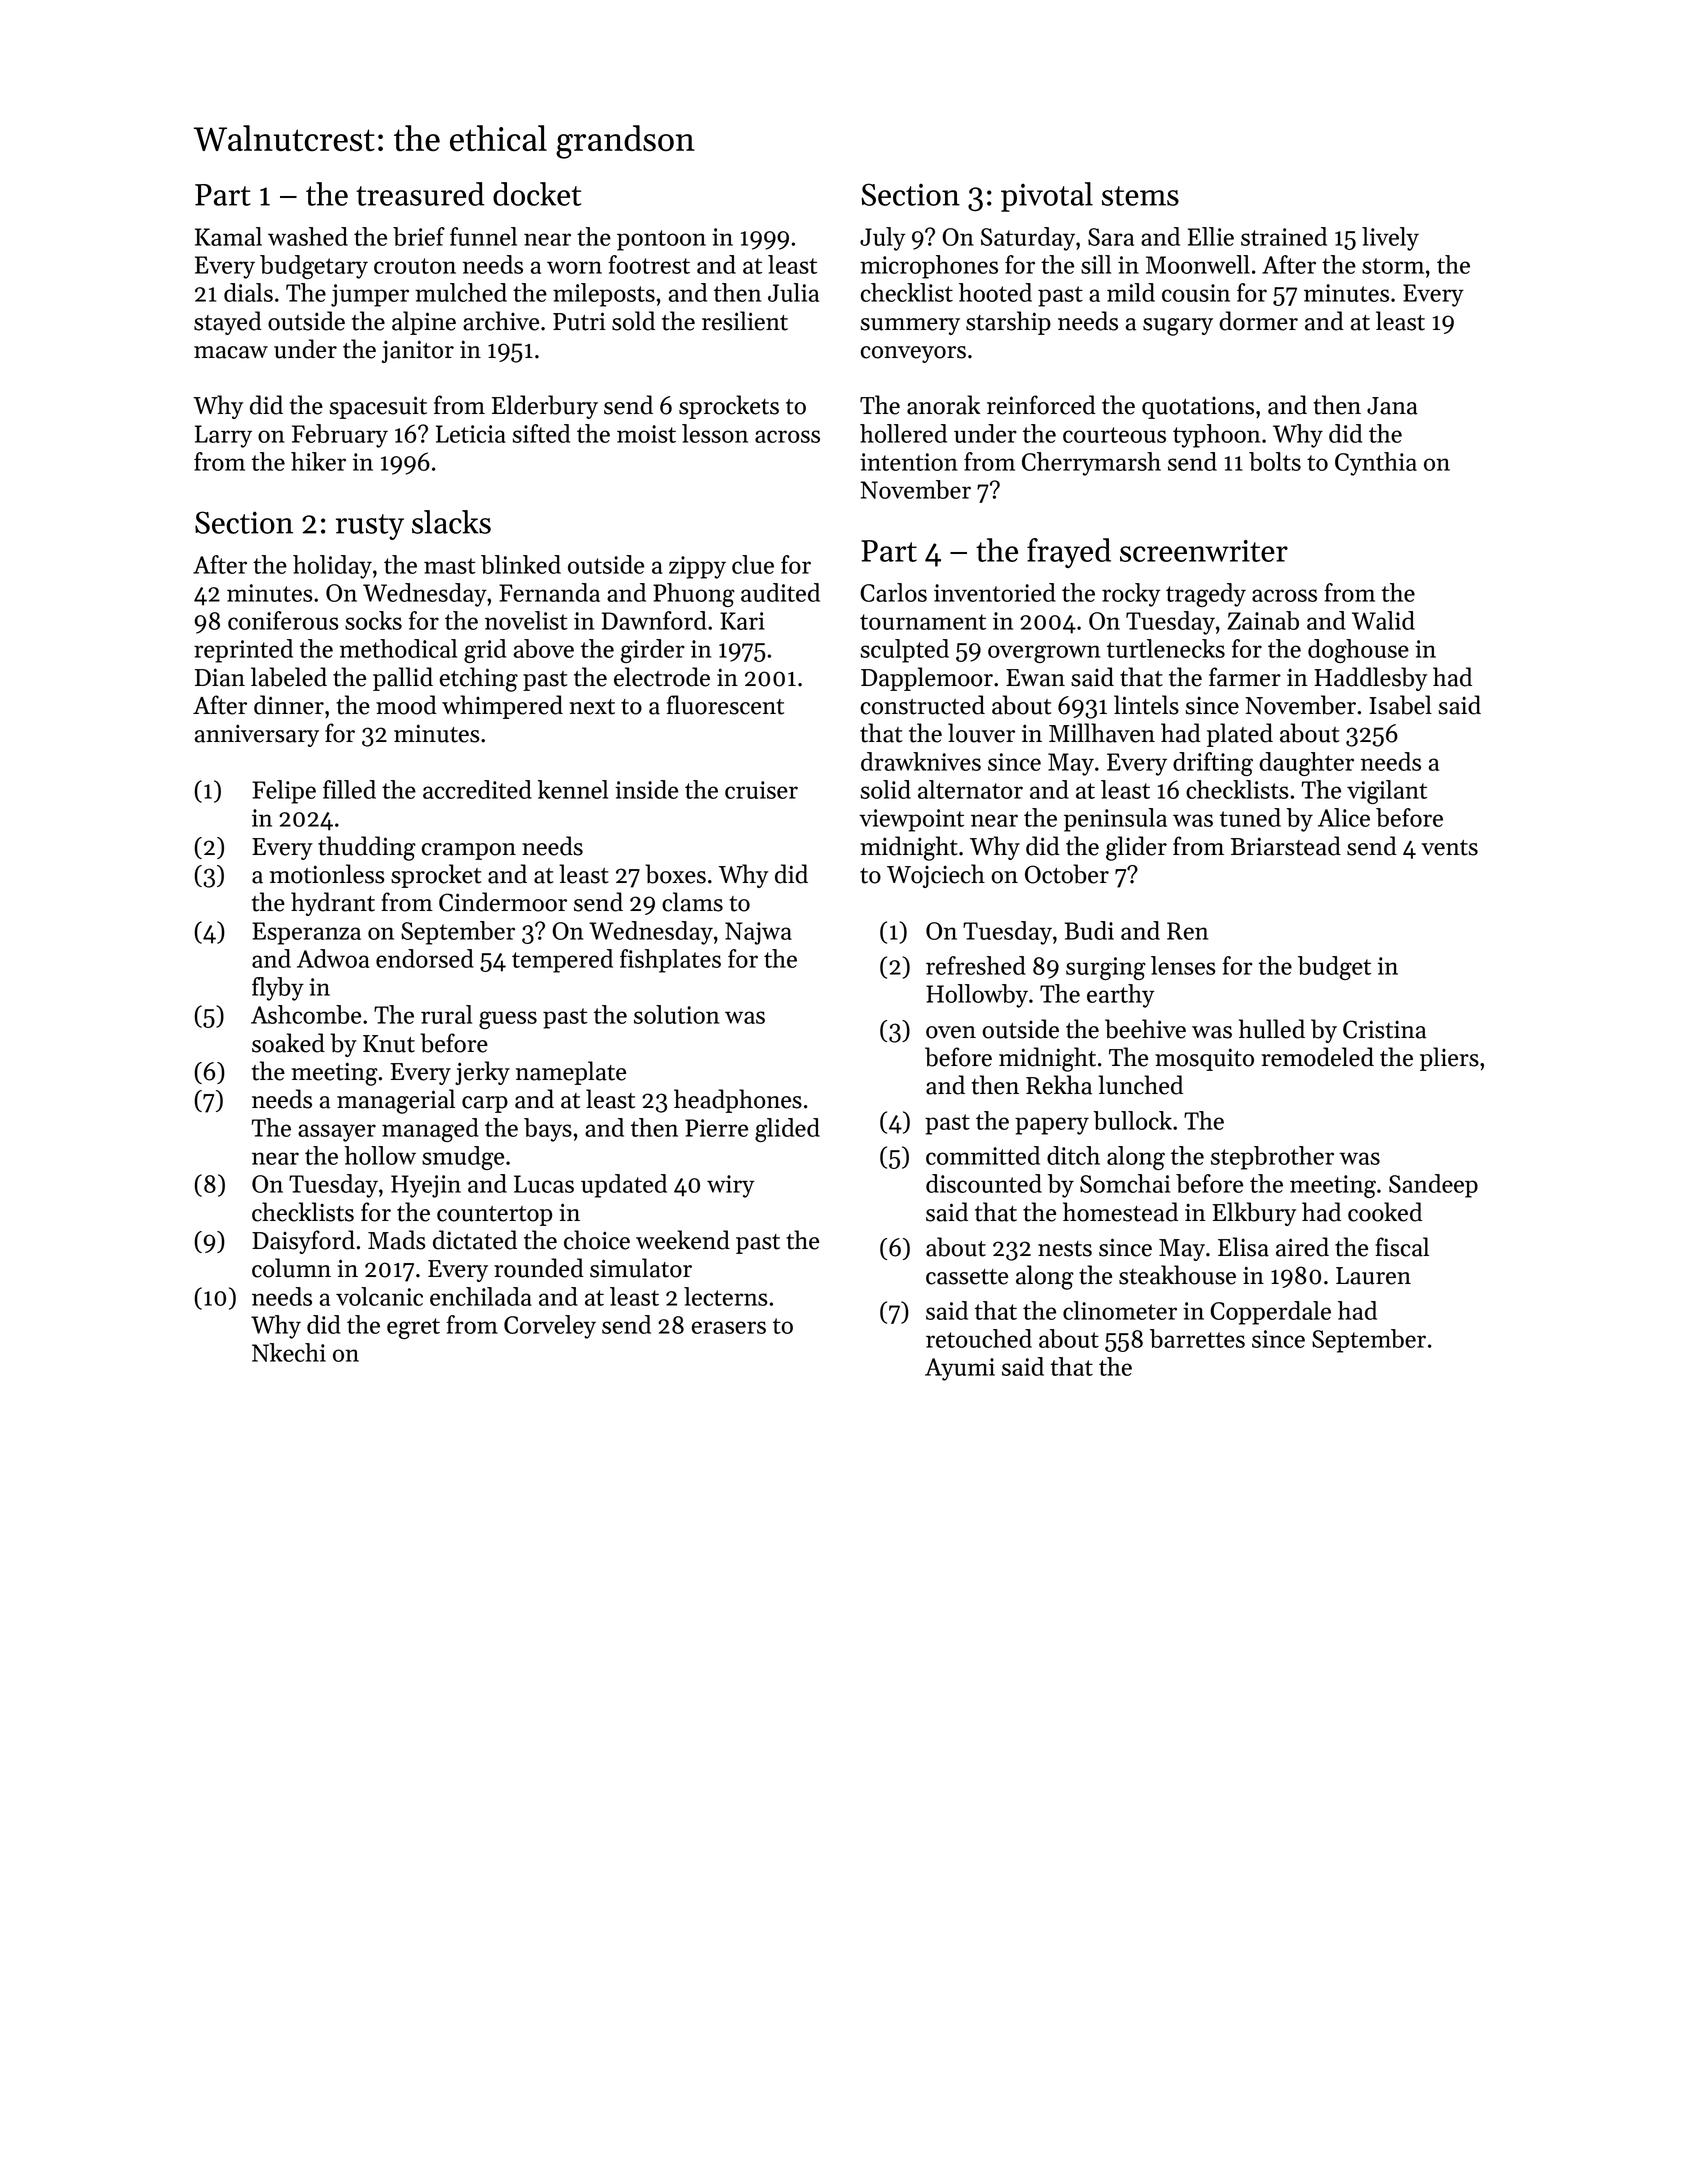 This page has width=1683, height=2178. What do you see at coordinates (1120, 996) in the page?
I see `earthy` at bounding box center [1120, 996].
